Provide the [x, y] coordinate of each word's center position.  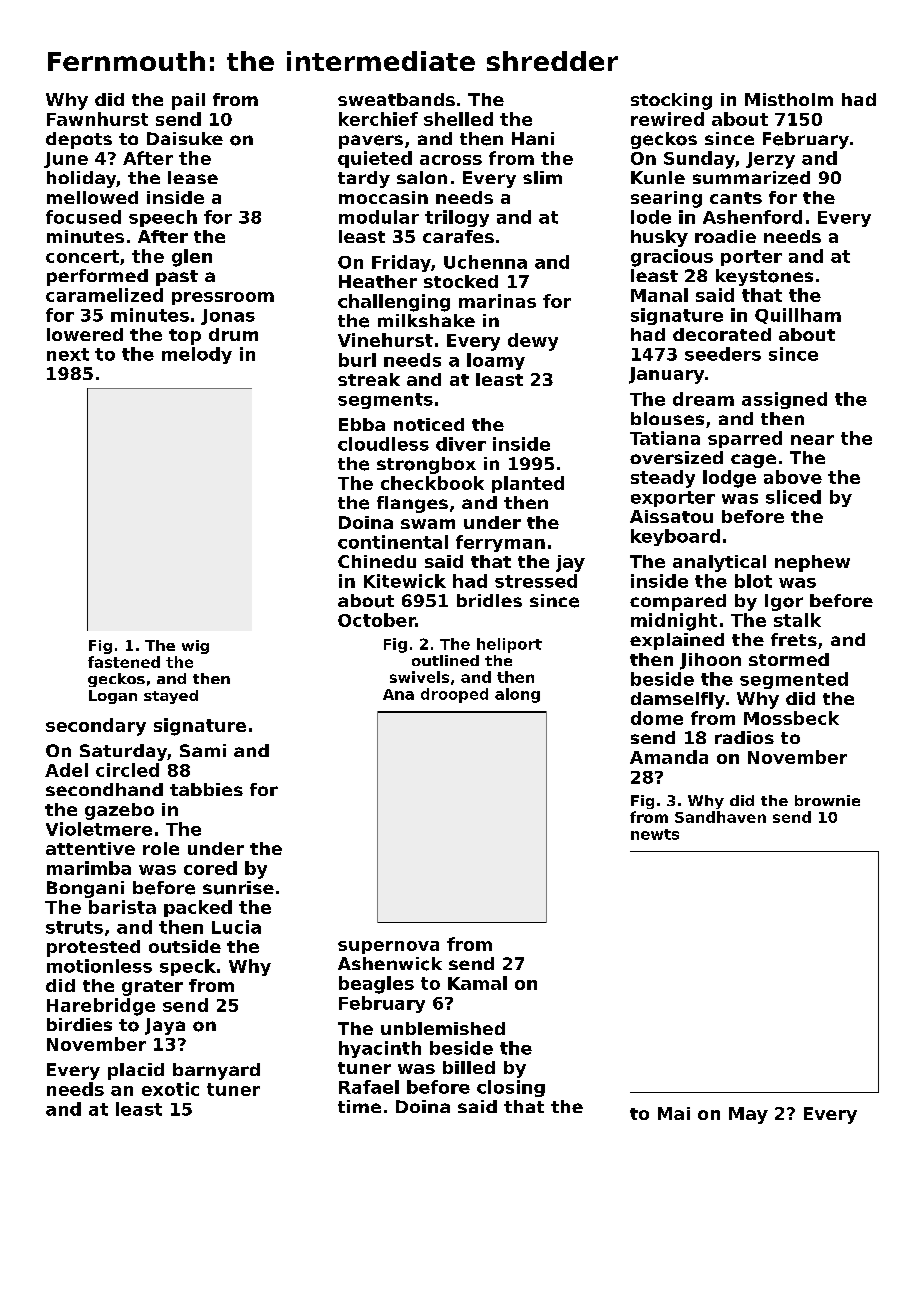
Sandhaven [720, 817]
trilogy [457, 218]
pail [188, 101]
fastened [124, 662]
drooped [454, 695]
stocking [671, 101]
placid [136, 1071]
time [359, 1106]
